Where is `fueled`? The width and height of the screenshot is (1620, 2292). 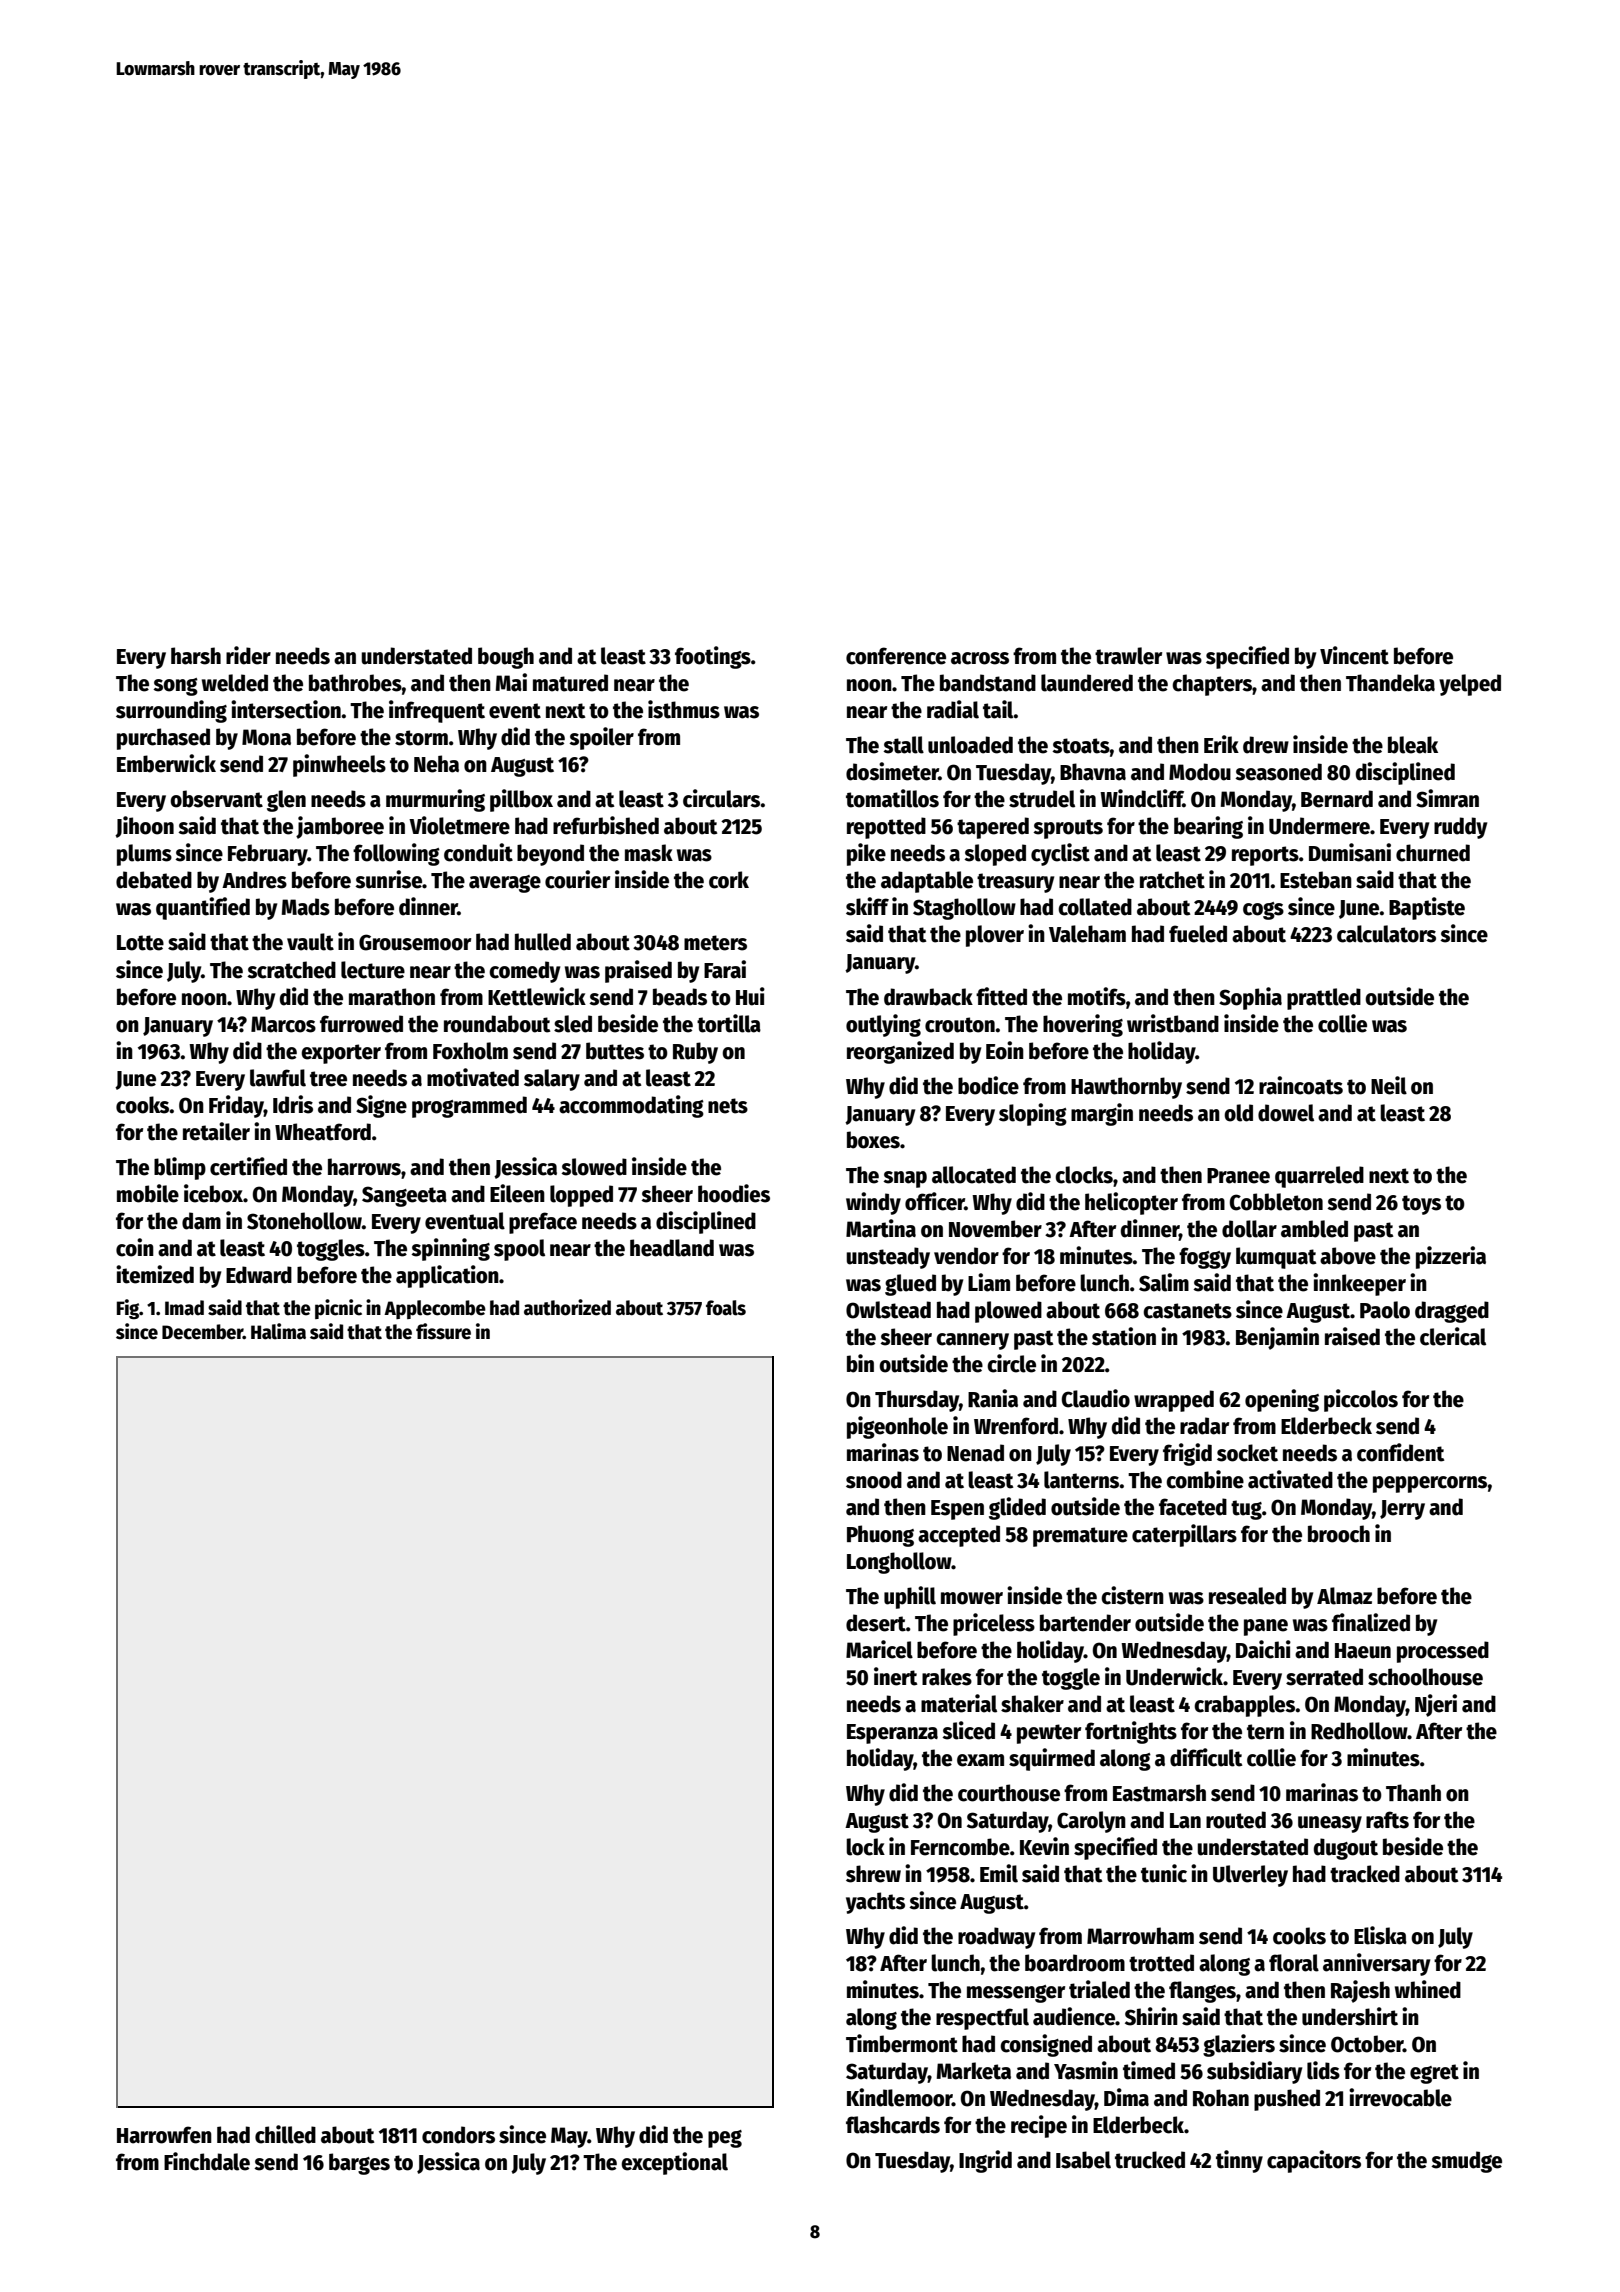
fueled is located at coordinates (1198, 934).
